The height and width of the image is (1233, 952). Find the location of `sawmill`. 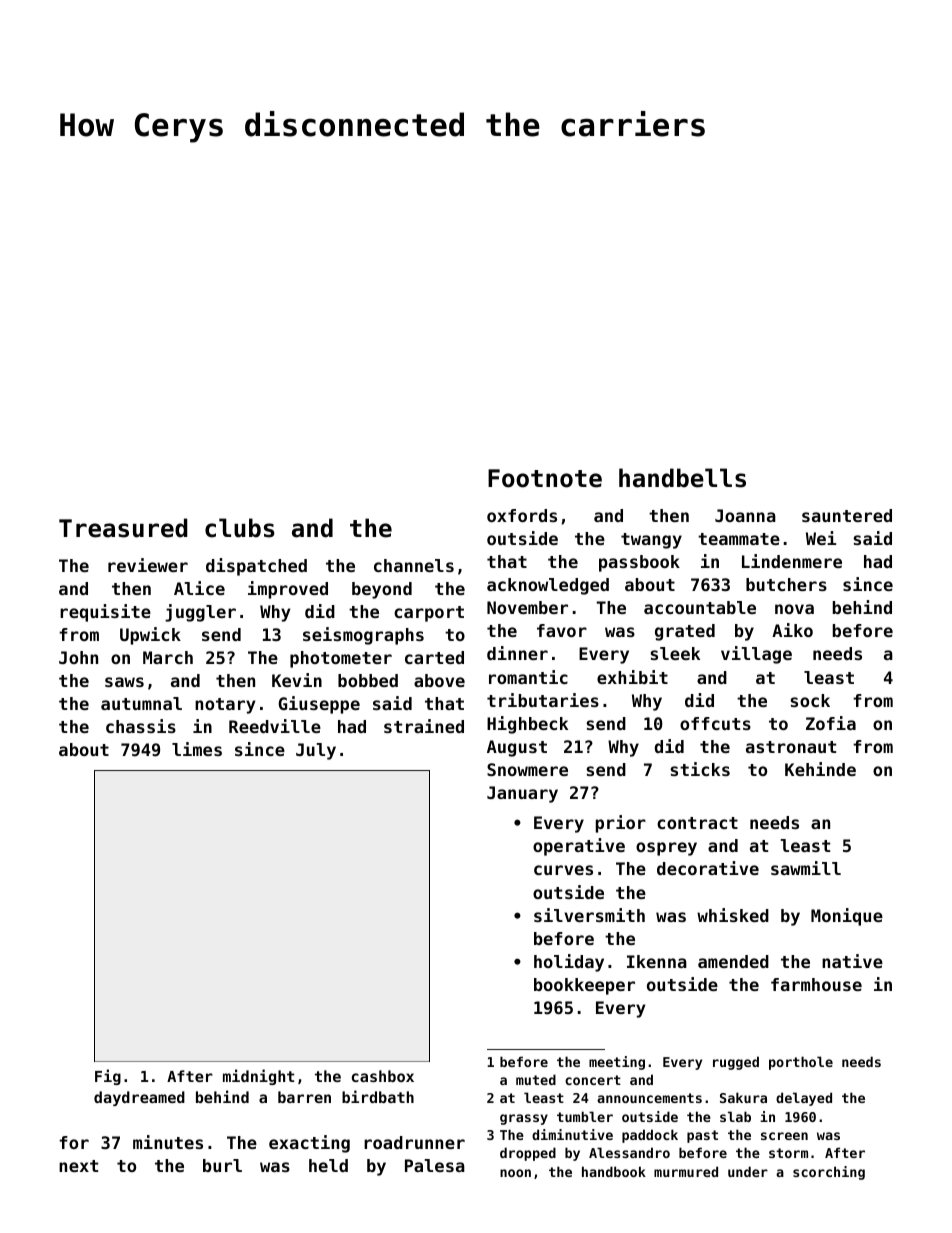

sawmill is located at coordinates (806, 868).
